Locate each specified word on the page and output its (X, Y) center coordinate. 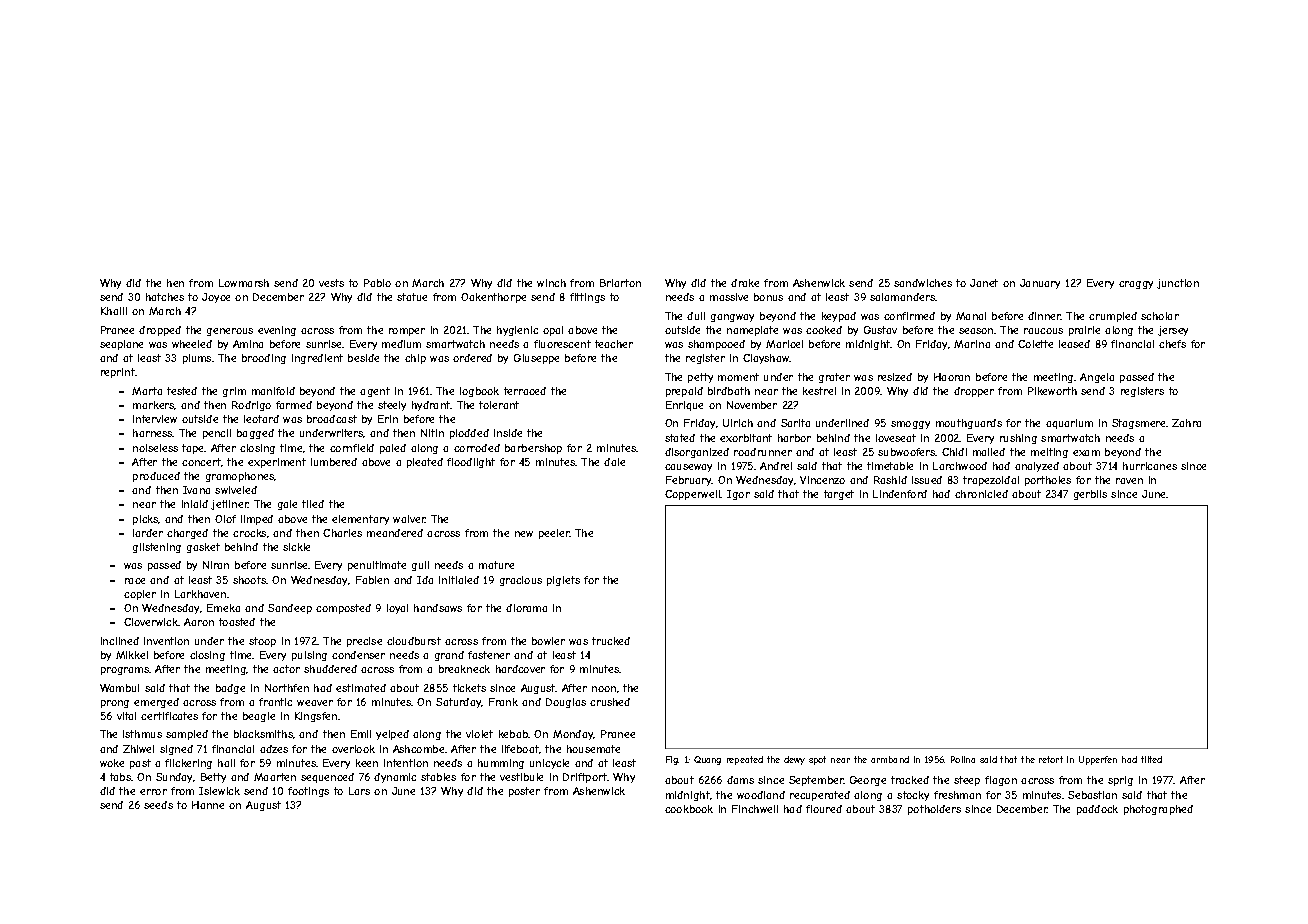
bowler (548, 641)
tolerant (499, 405)
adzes (274, 749)
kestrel (819, 391)
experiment (277, 463)
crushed (610, 702)
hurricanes (1150, 466)
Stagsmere (1138, 424)
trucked (611, 641)
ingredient (317, 359)
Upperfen (1098, 760)
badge (230, 689)
